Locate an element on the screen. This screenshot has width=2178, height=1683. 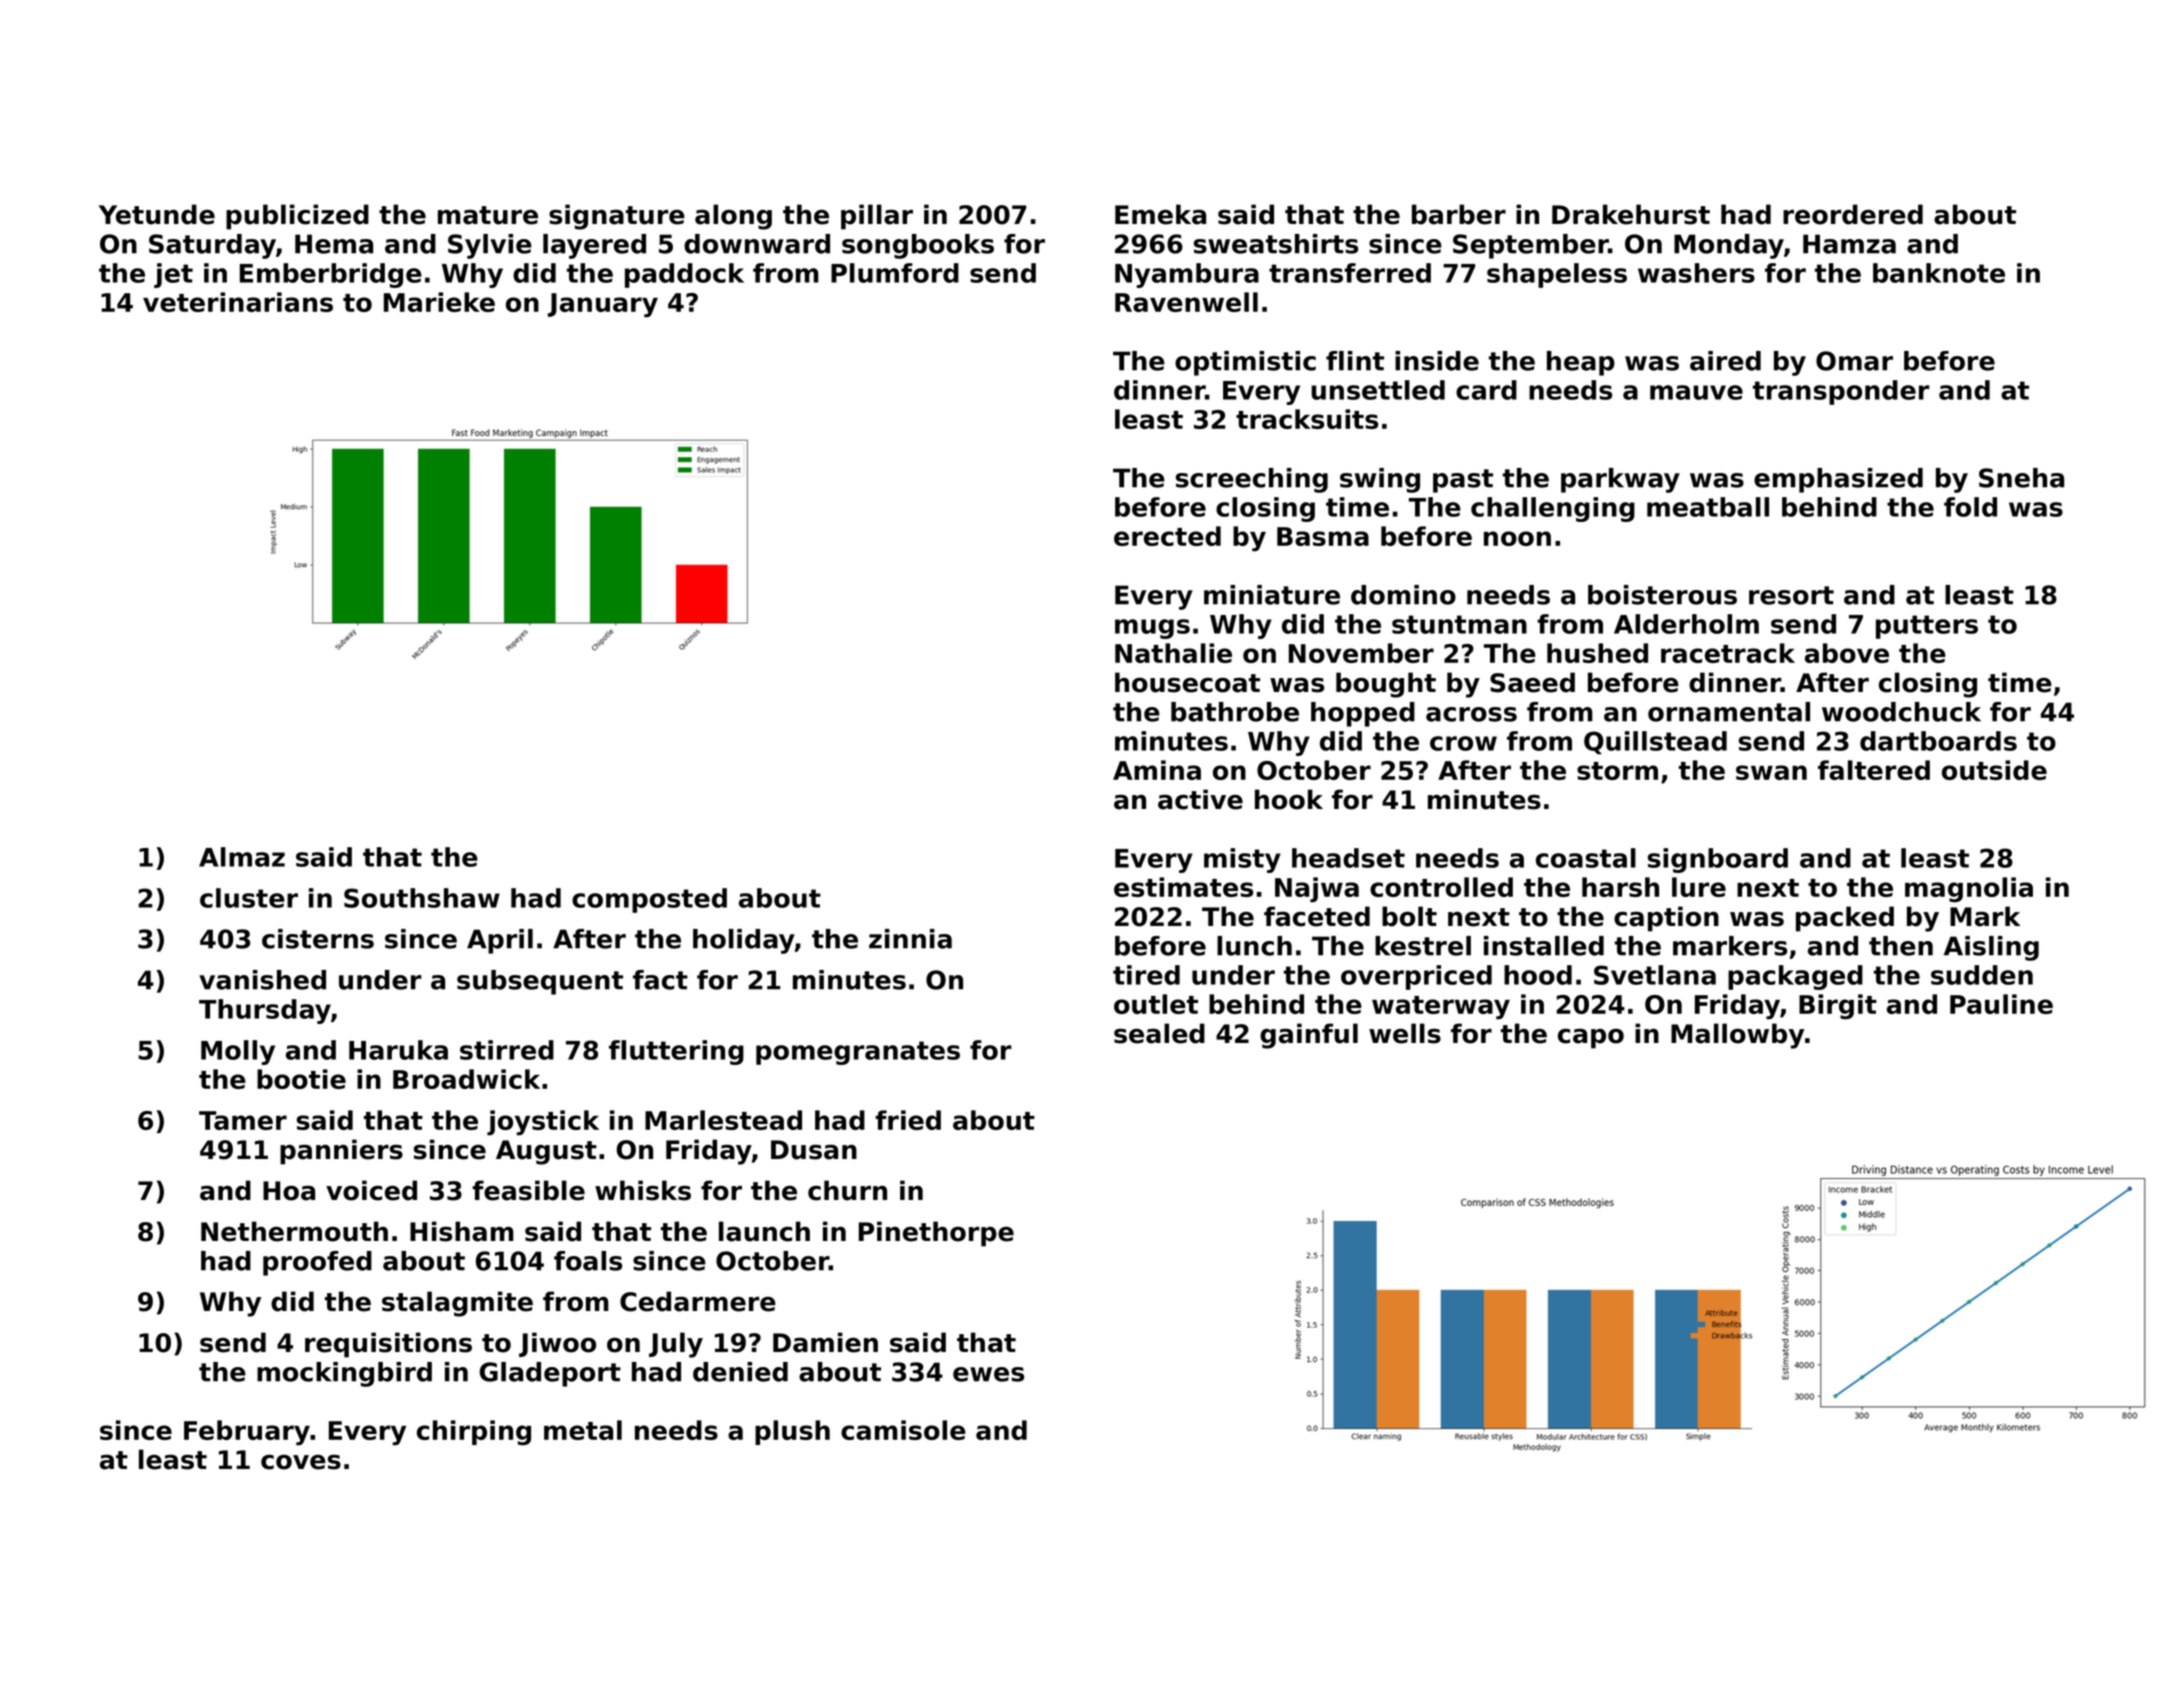
coves is located at coordinates (301, 1462).
